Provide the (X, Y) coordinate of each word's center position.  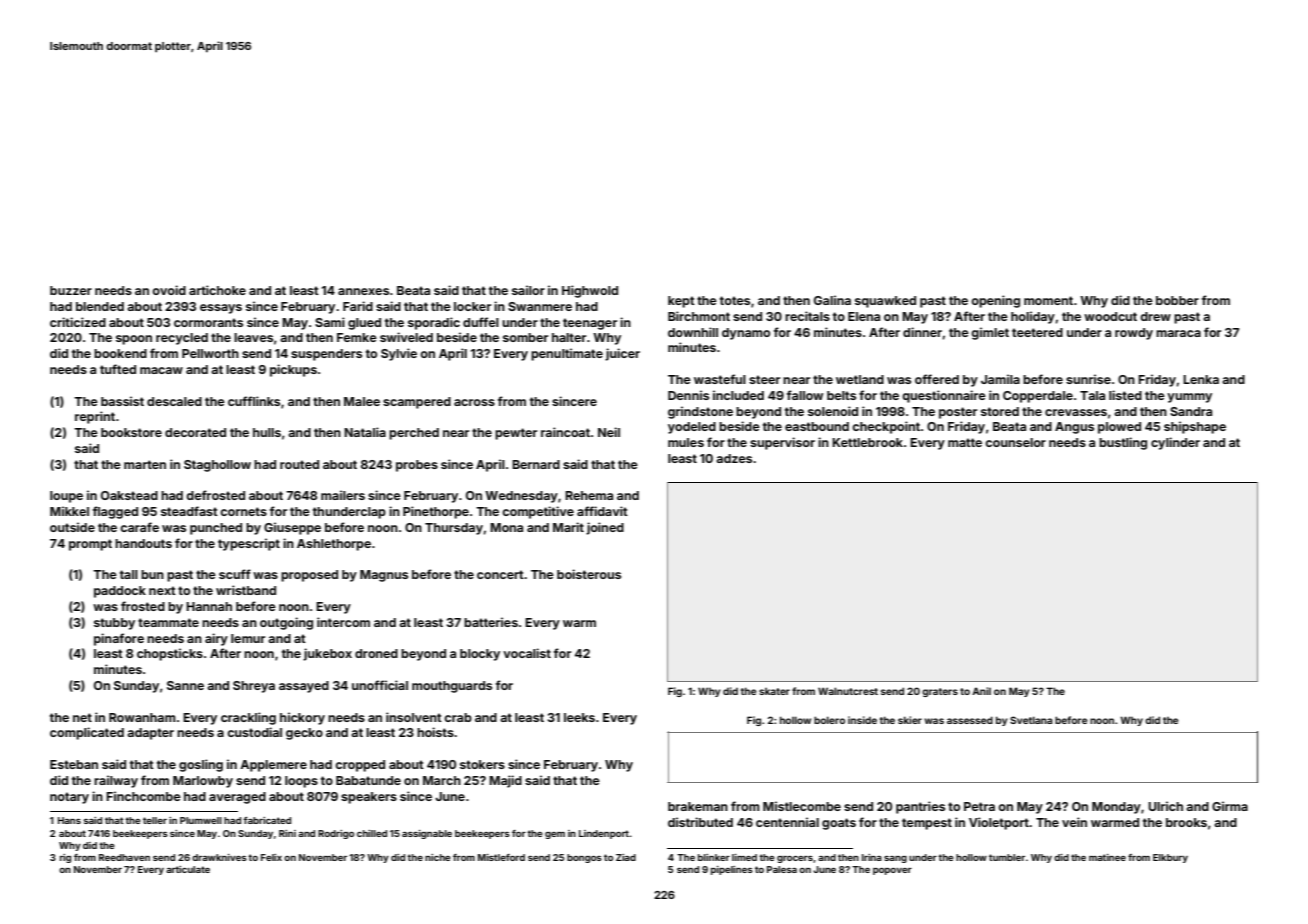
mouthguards (452, 687)
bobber (1177, 300)
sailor (528, 290)
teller (155, 820)
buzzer (71, 290)
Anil (981, 691)
